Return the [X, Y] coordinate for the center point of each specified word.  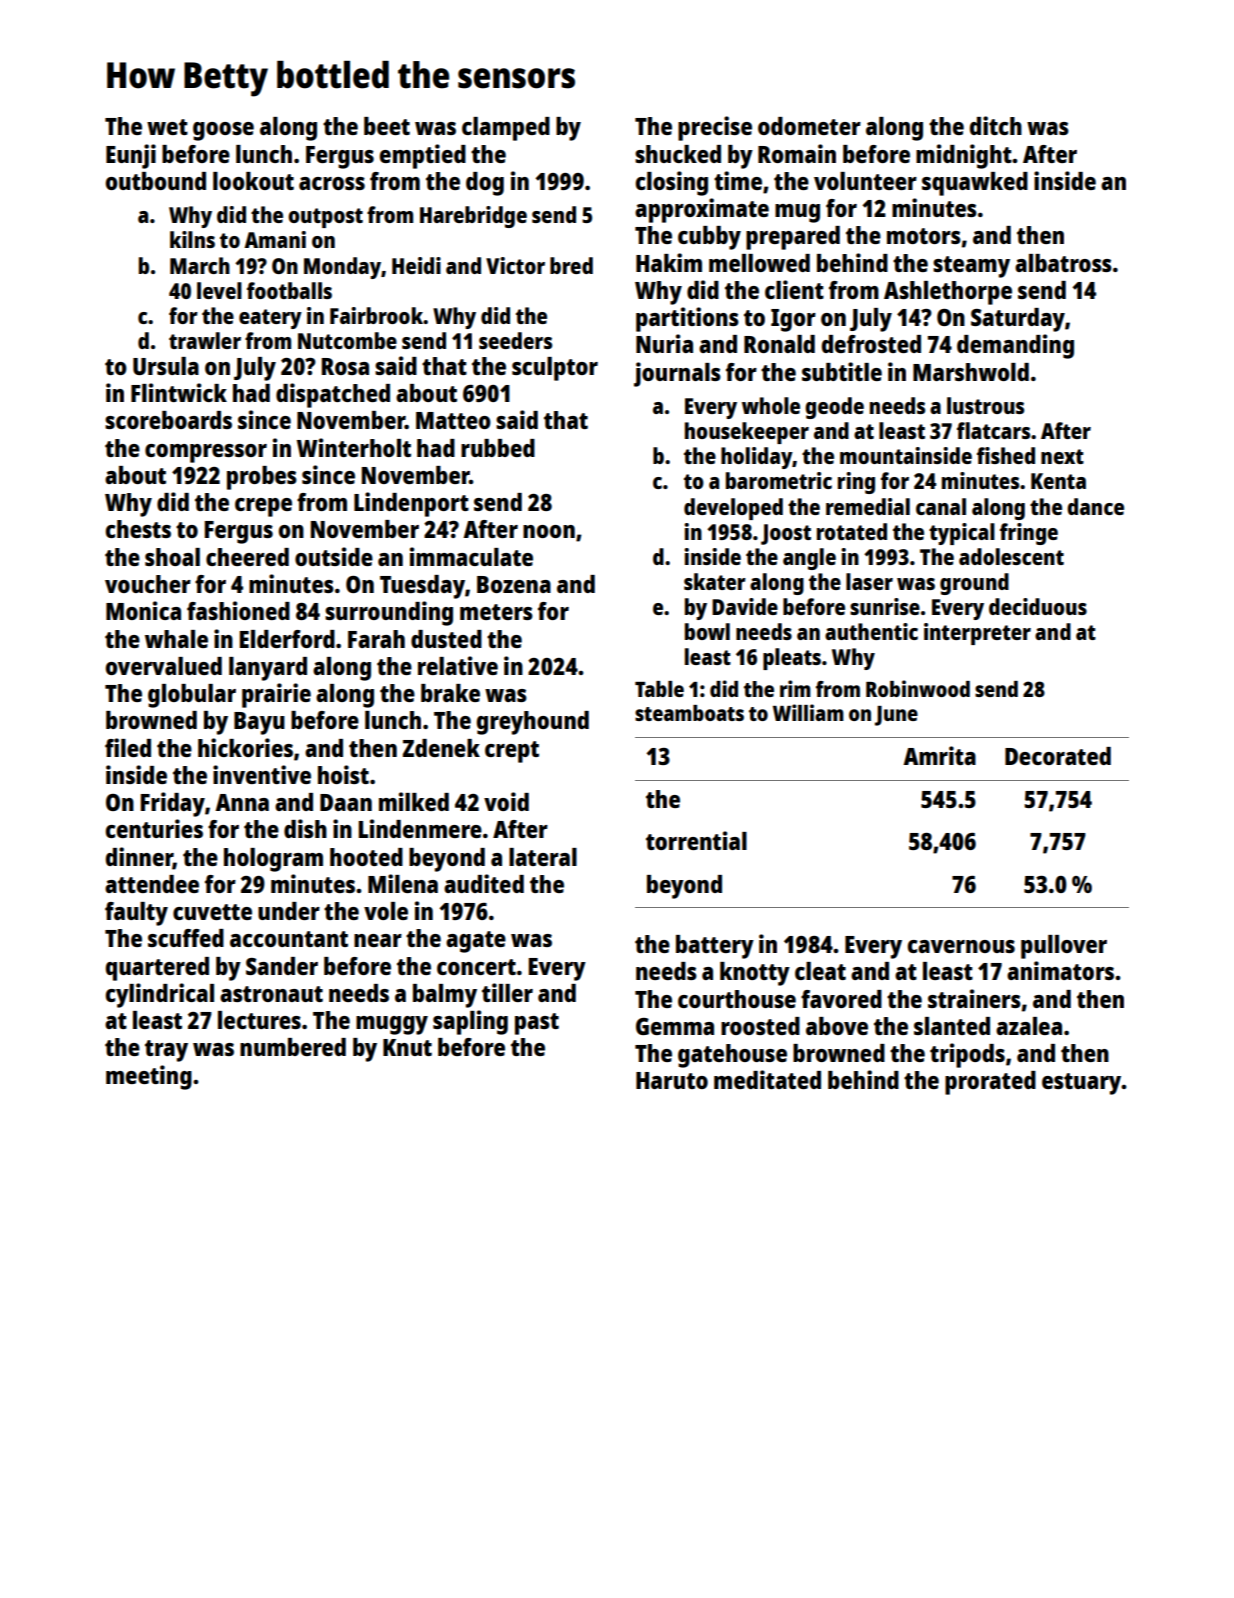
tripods [967, 1055]
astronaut [271, 994]
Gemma [675, 1026]
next [1062, 456]
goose [223, 131]
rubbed [498, 448]
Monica [143, 610]
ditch [996, 125]
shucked [678, 154]
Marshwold [971, 372]
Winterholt [354, 447]
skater [715, 581]
